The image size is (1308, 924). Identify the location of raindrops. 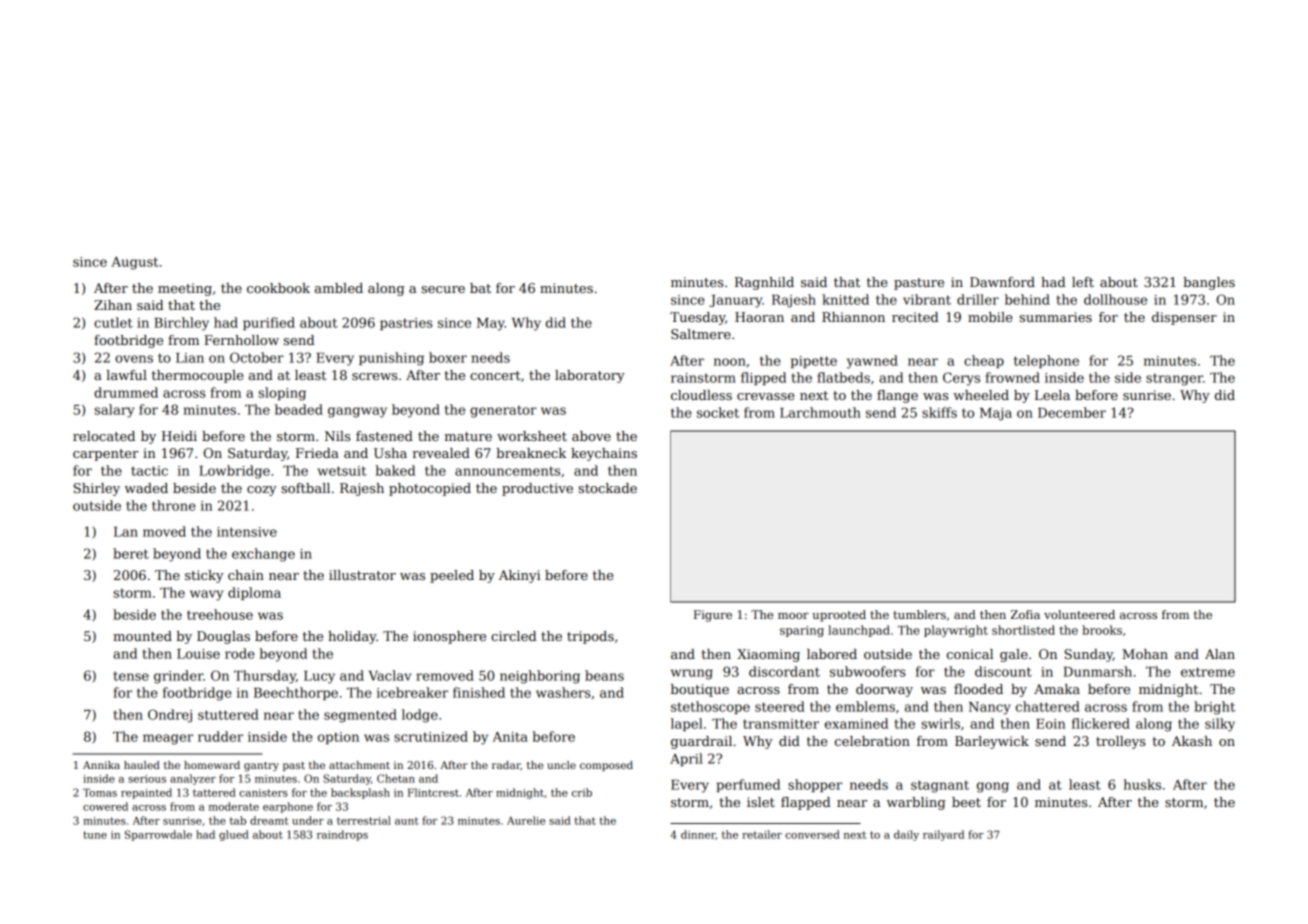
(342, 835).
